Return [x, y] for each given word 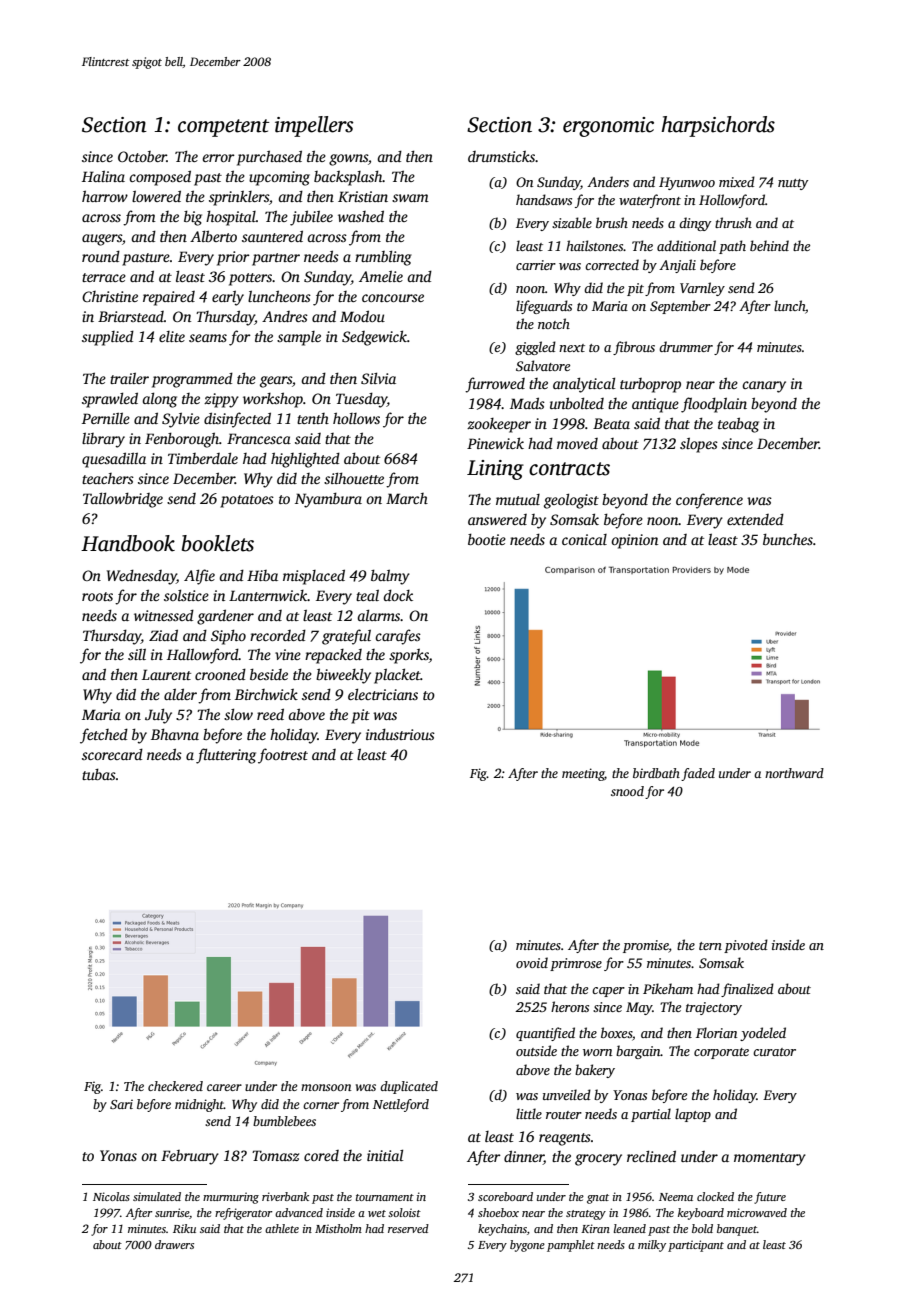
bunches [788, 539]
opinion [634, 541]
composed [160, 178]
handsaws [544, 199]
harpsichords [718, 126]
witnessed [164, 615]
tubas [99, 774]
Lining [495, 470]
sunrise [172, 1212]
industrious [400, 734]
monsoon [326, 1087]
